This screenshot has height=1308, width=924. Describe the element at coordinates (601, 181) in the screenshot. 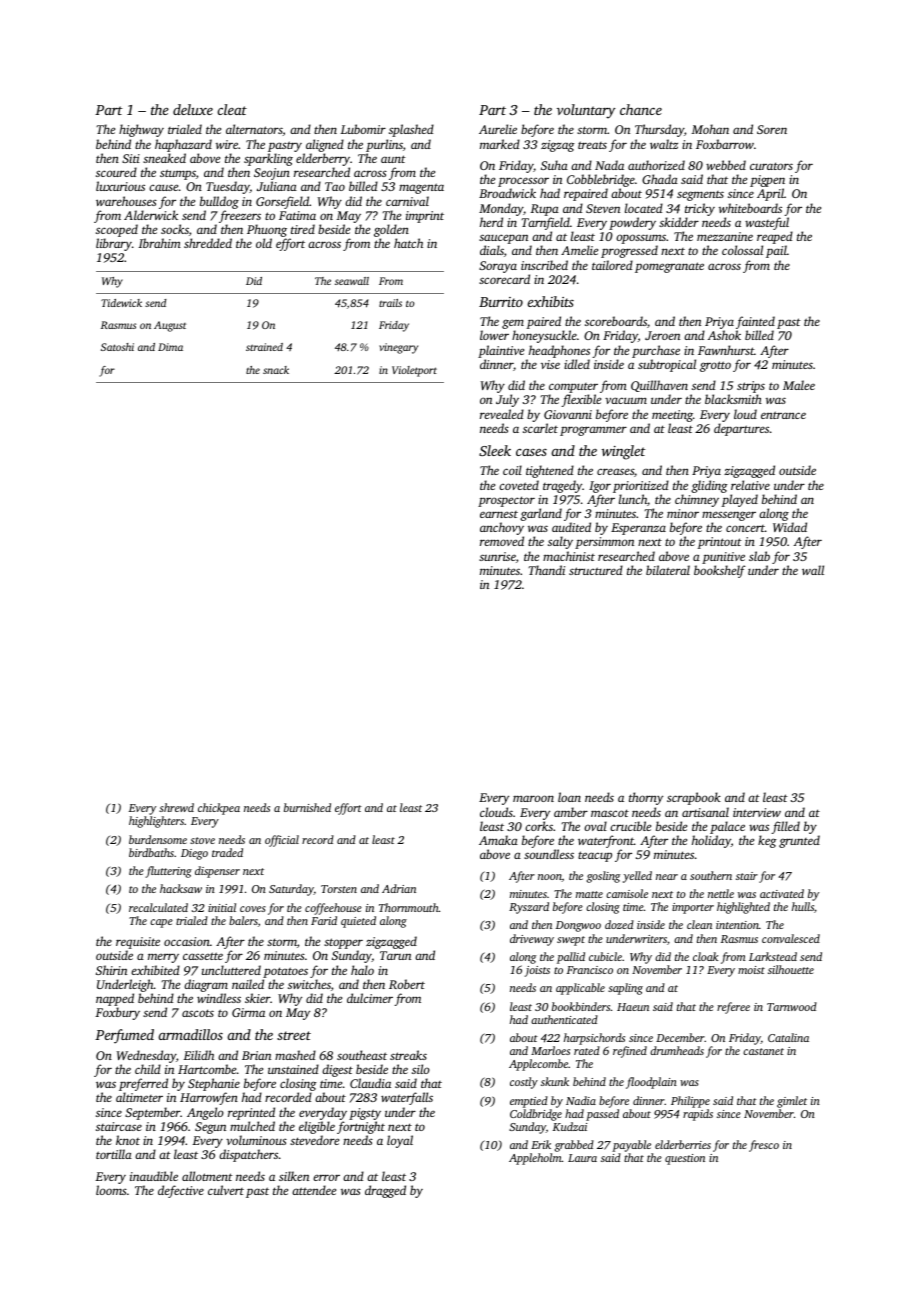

I see `Cobblebridge` at that location.
